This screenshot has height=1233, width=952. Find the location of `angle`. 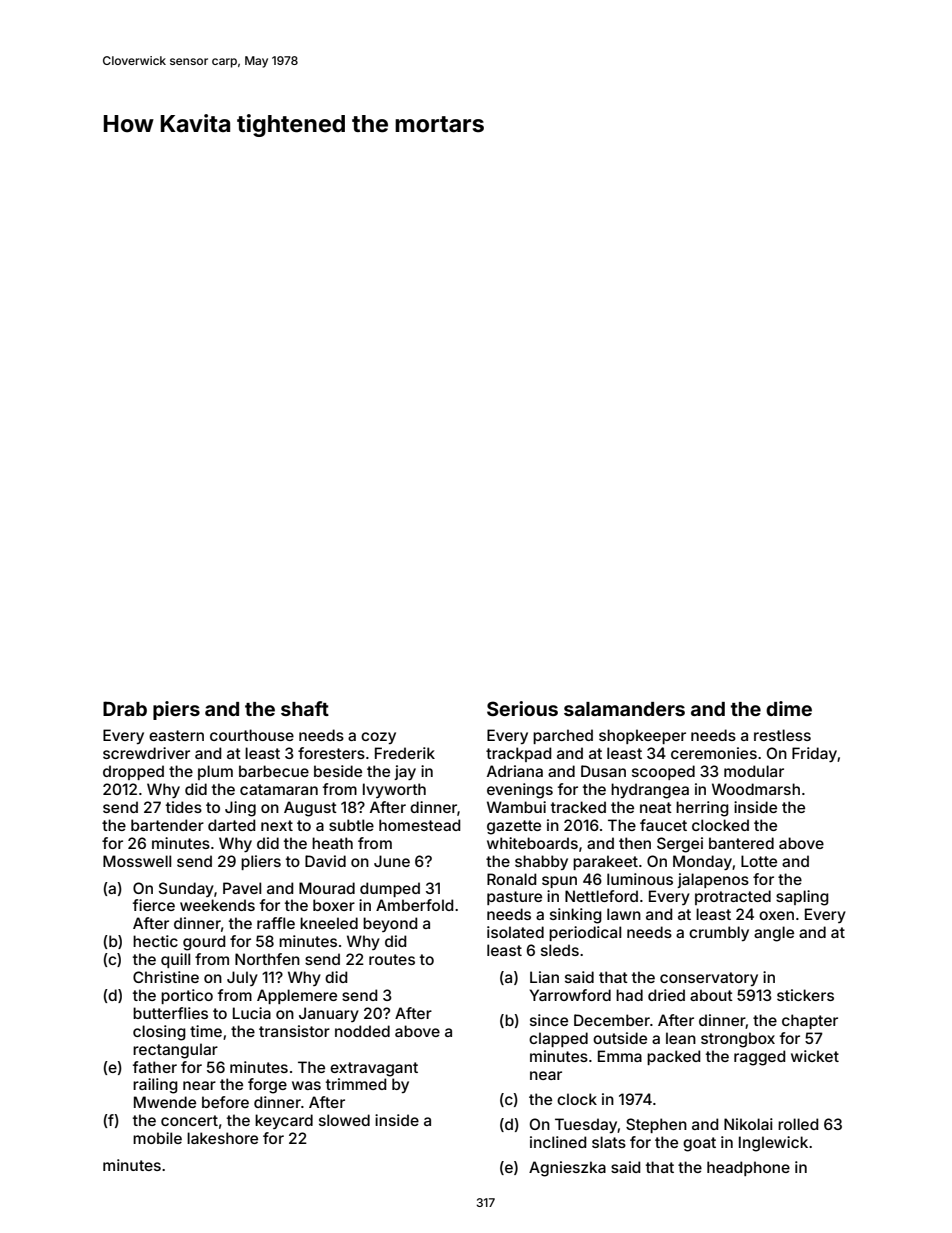

angle is located at coordinates (774, 934).
